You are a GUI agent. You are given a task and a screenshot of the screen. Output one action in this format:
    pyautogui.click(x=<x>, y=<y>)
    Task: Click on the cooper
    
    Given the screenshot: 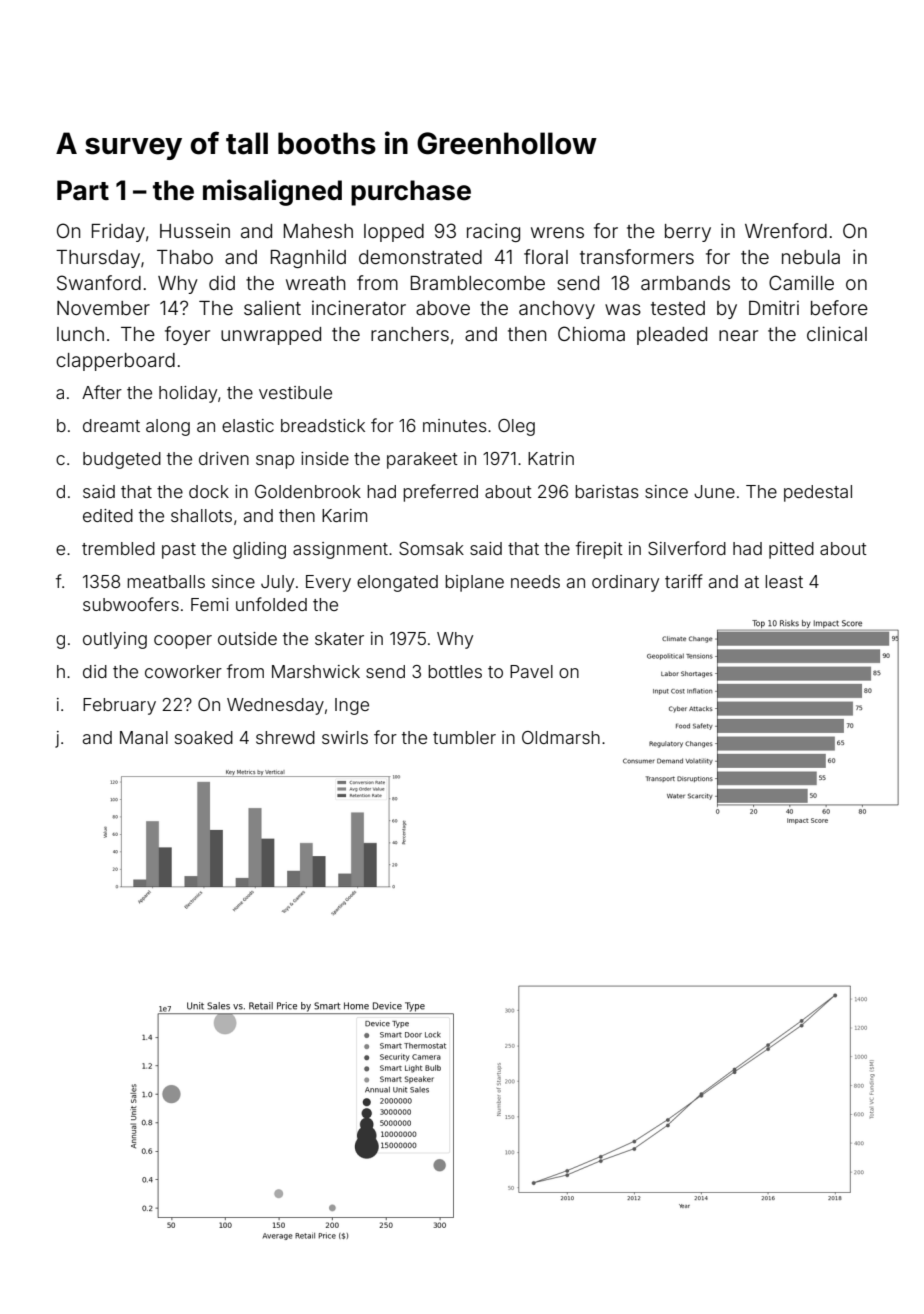 What is the action you would take?
    pyautogui.click(x=183, y=642)
